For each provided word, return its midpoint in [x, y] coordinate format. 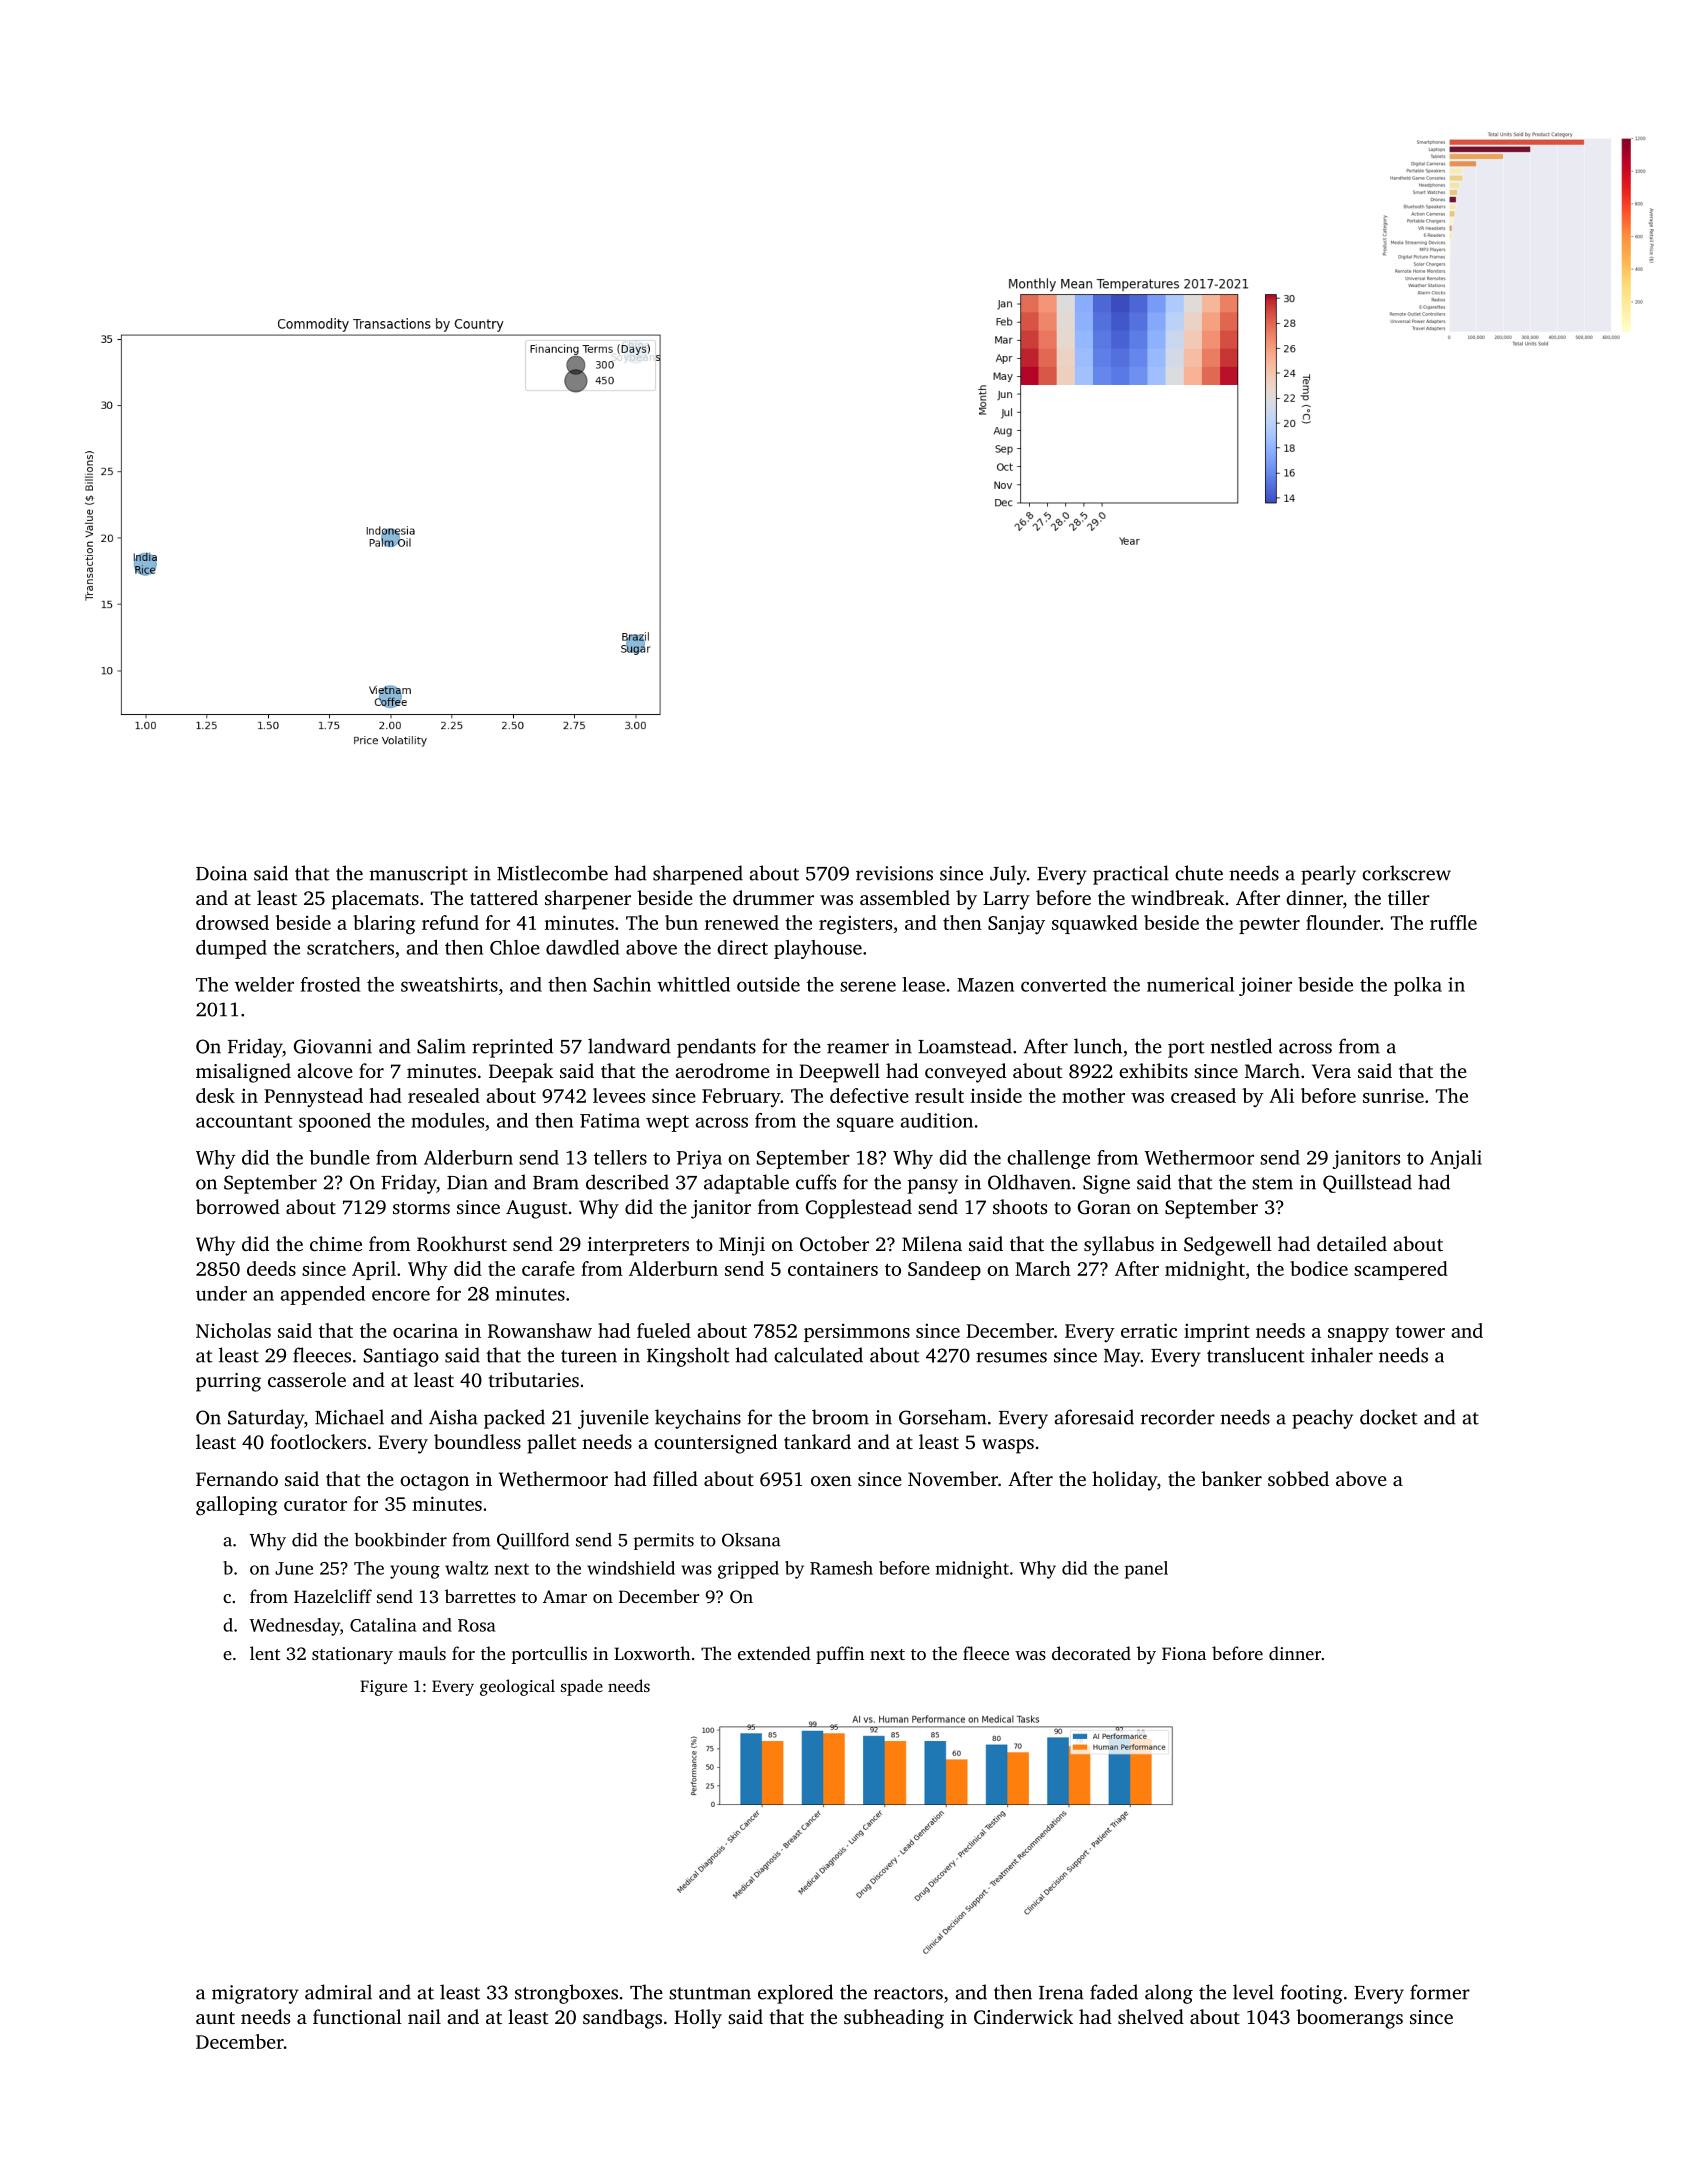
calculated [818, 1355]
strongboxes [566, 1994]
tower [1420, 1332]
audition [937, 1120]
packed [514, 1419]
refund [450, 922]
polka [1418, 986]
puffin [840, 1655]
